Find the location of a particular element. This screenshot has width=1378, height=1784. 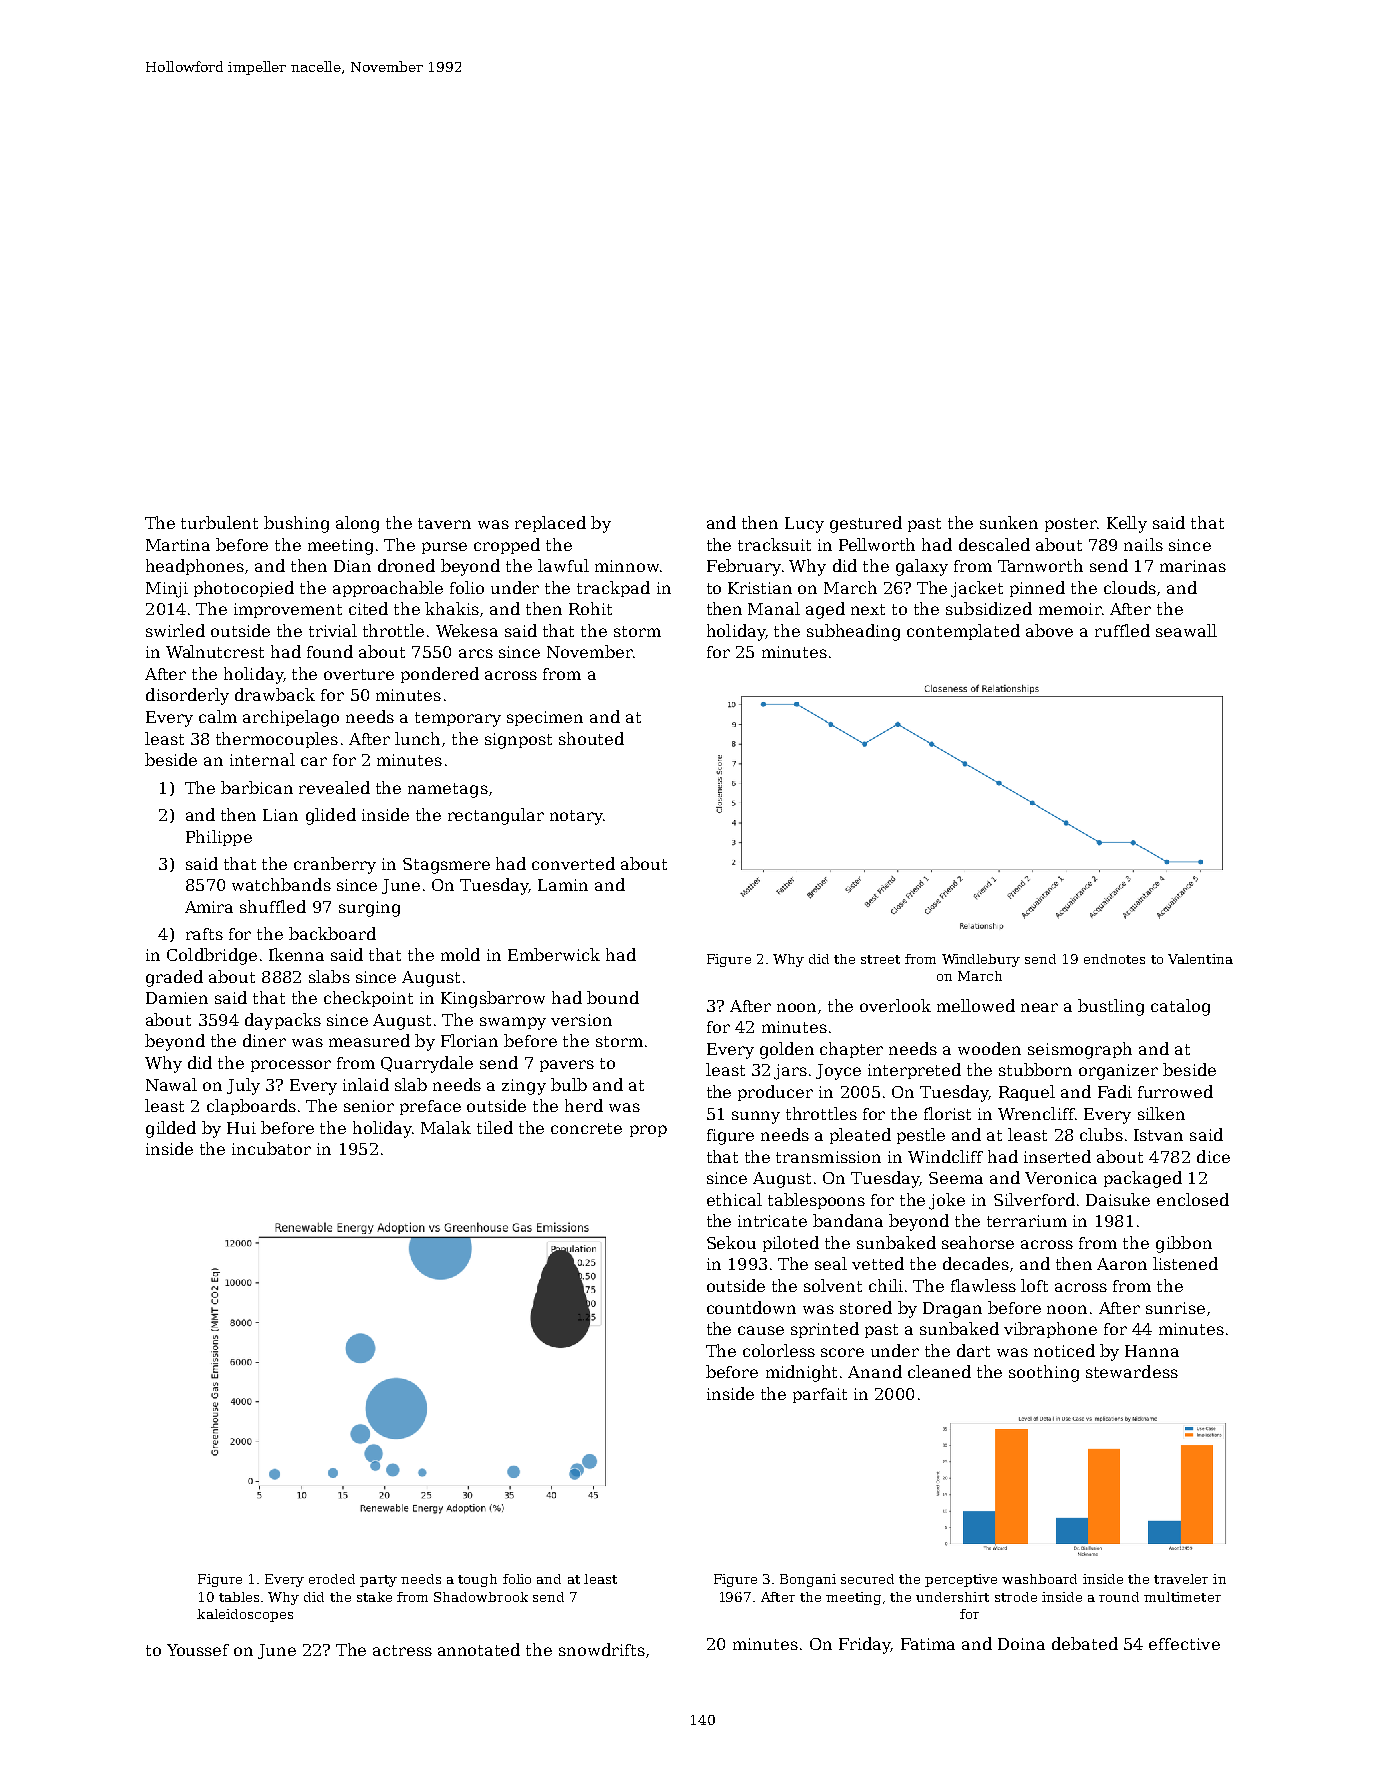

seawall is located at coordinates (1186, 630).
